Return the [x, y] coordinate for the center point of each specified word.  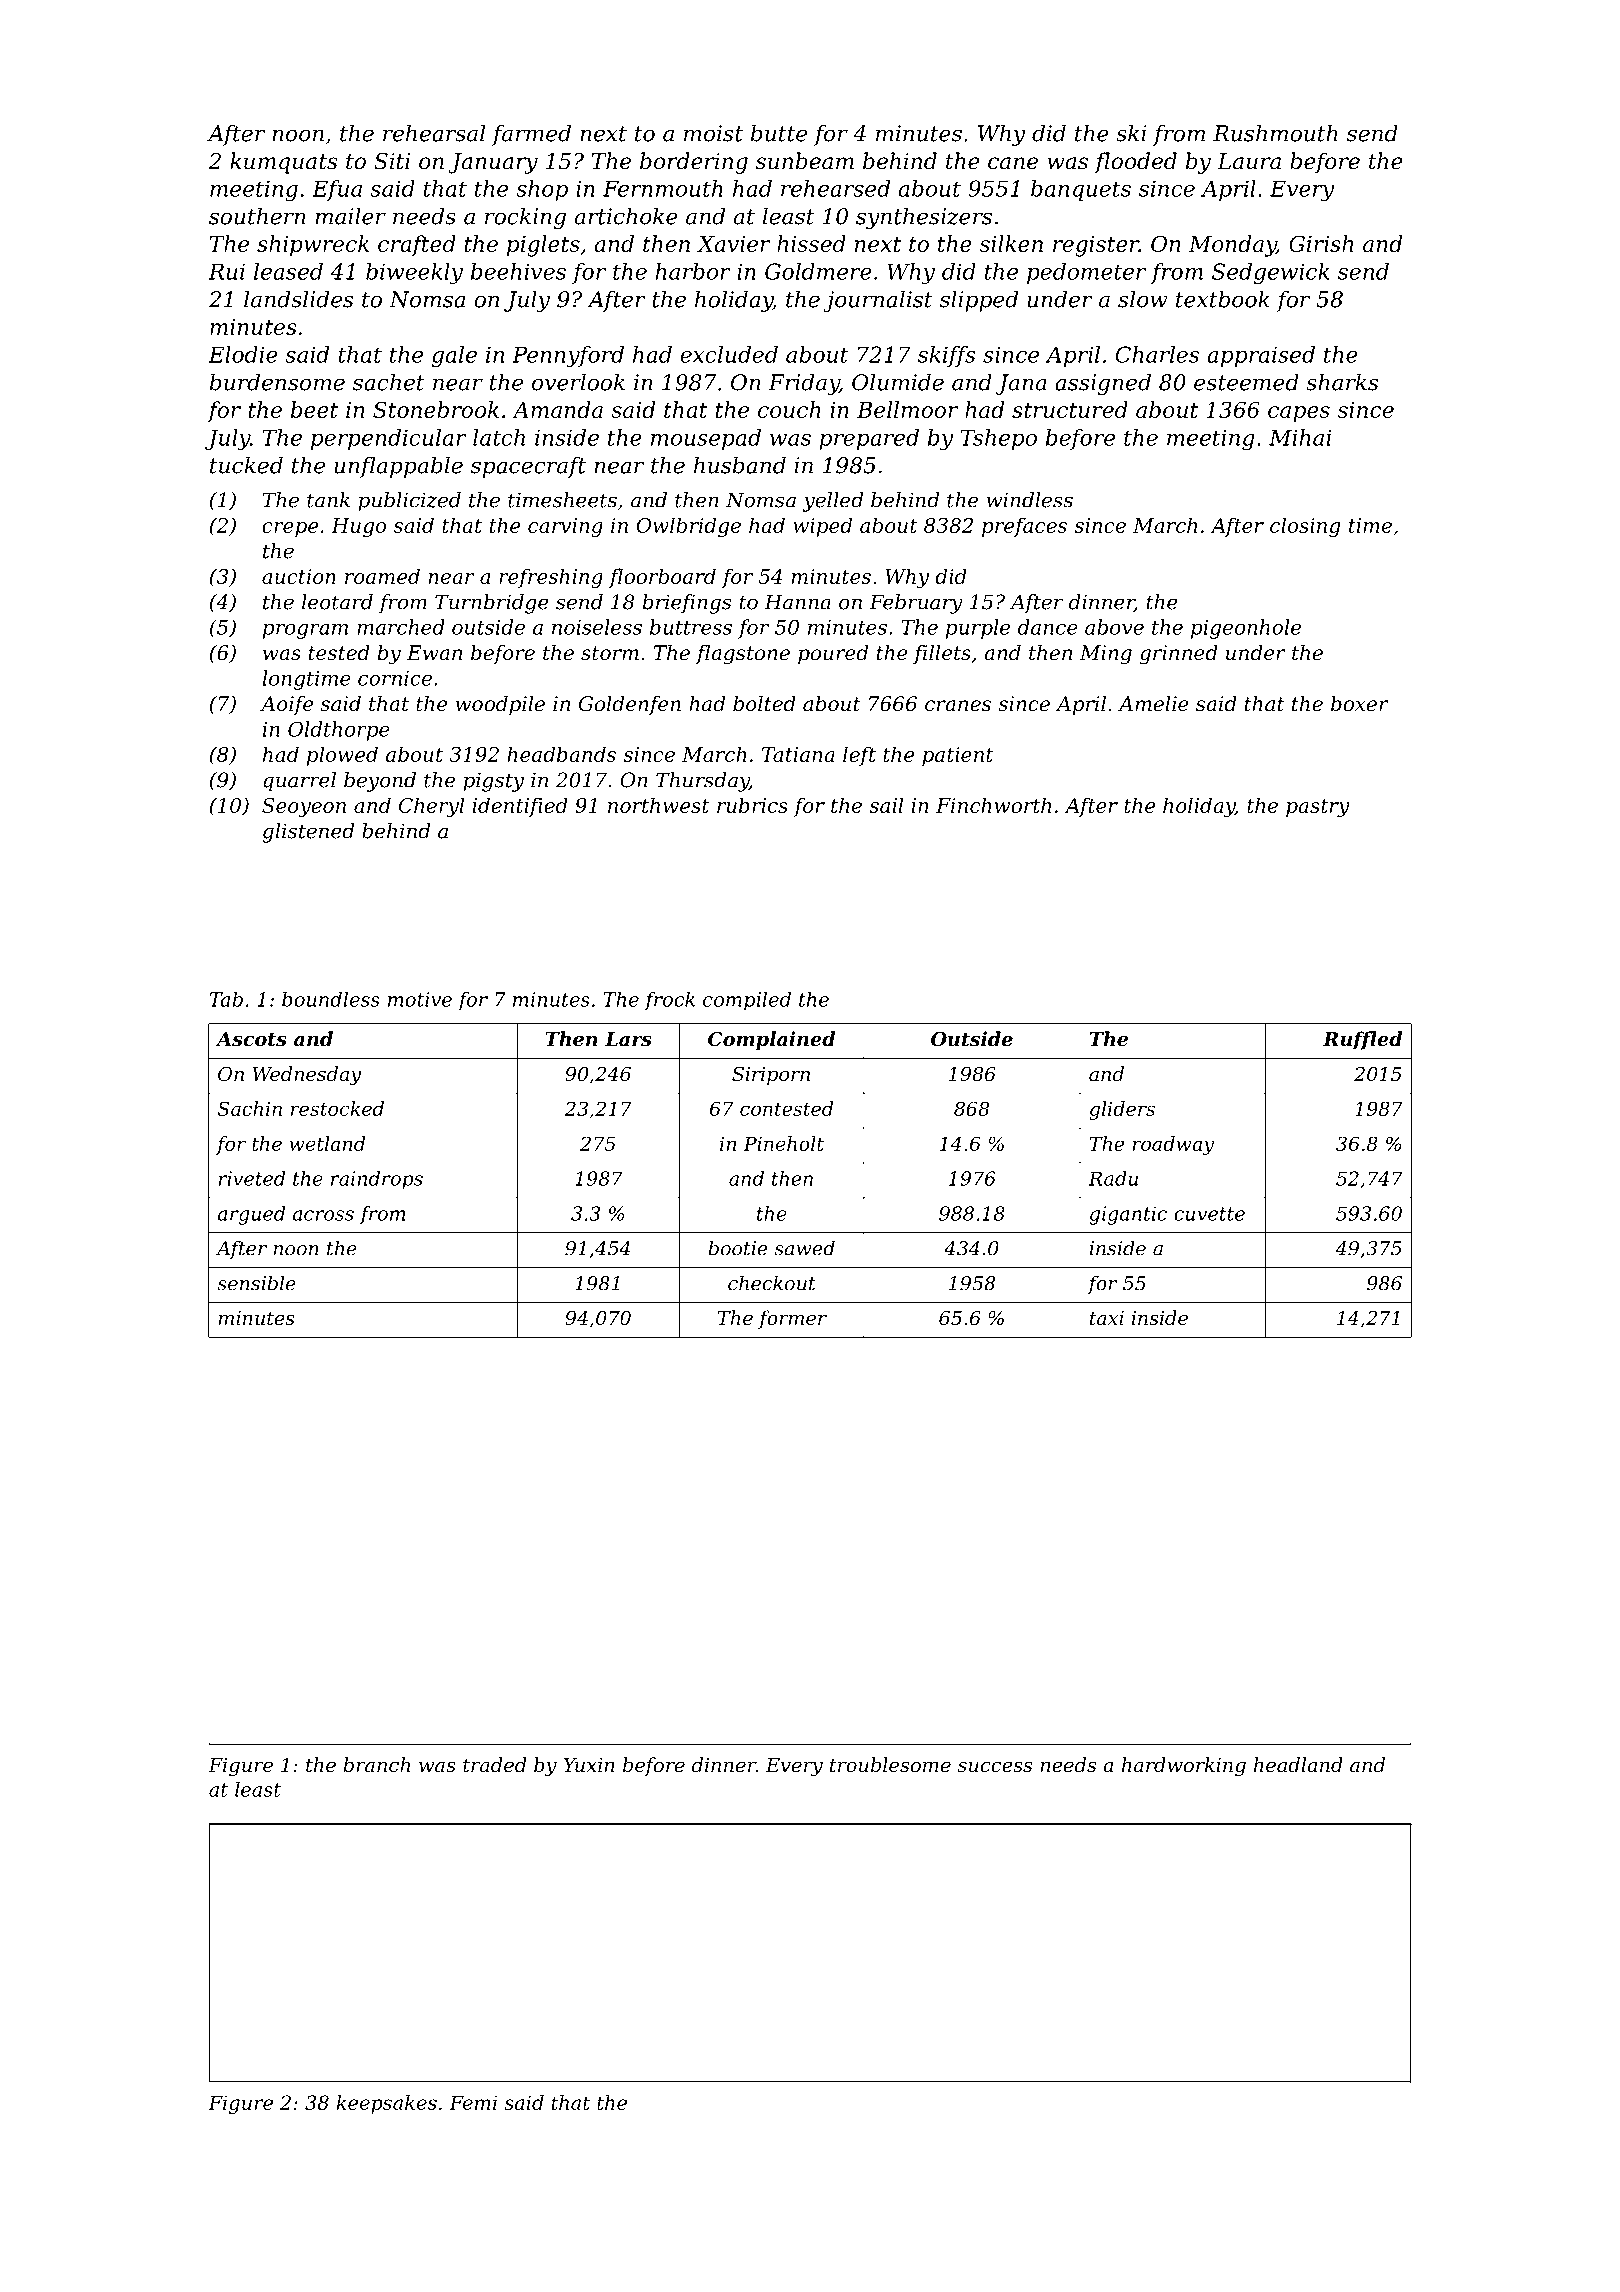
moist [713, 133]
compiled [747, 1001]
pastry [1318, 808]
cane [1013, 163]
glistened [308, 833]
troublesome [890, 1765]
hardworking [1184, 1767]
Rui [226, 271]
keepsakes [386, 2104]
